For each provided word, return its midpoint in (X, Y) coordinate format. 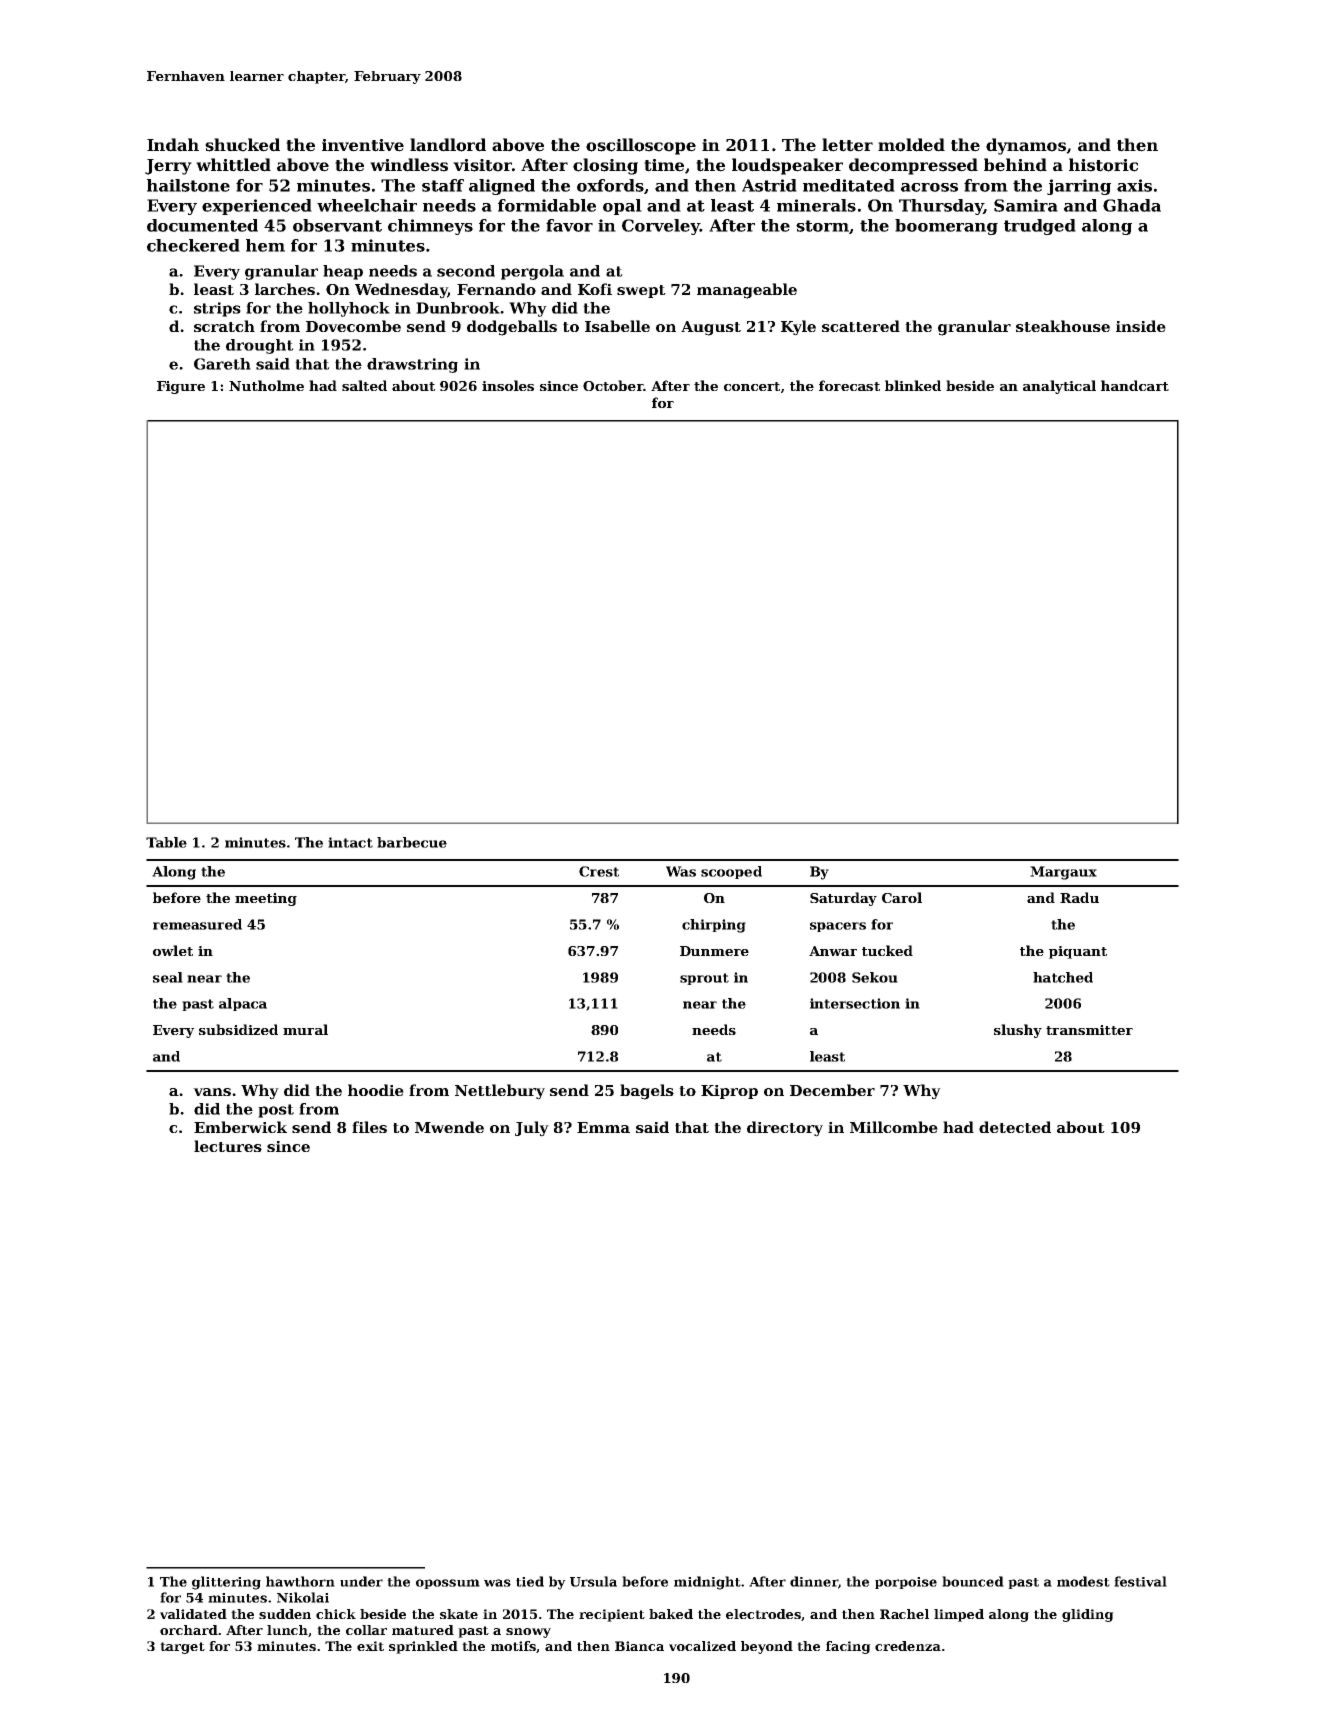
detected (1015, 1127)
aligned (502, 187)
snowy (528, 1633)
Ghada (1132, 205)
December (832, 1090)
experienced (257, 207)
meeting (266, 899)
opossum (448, 1584)
